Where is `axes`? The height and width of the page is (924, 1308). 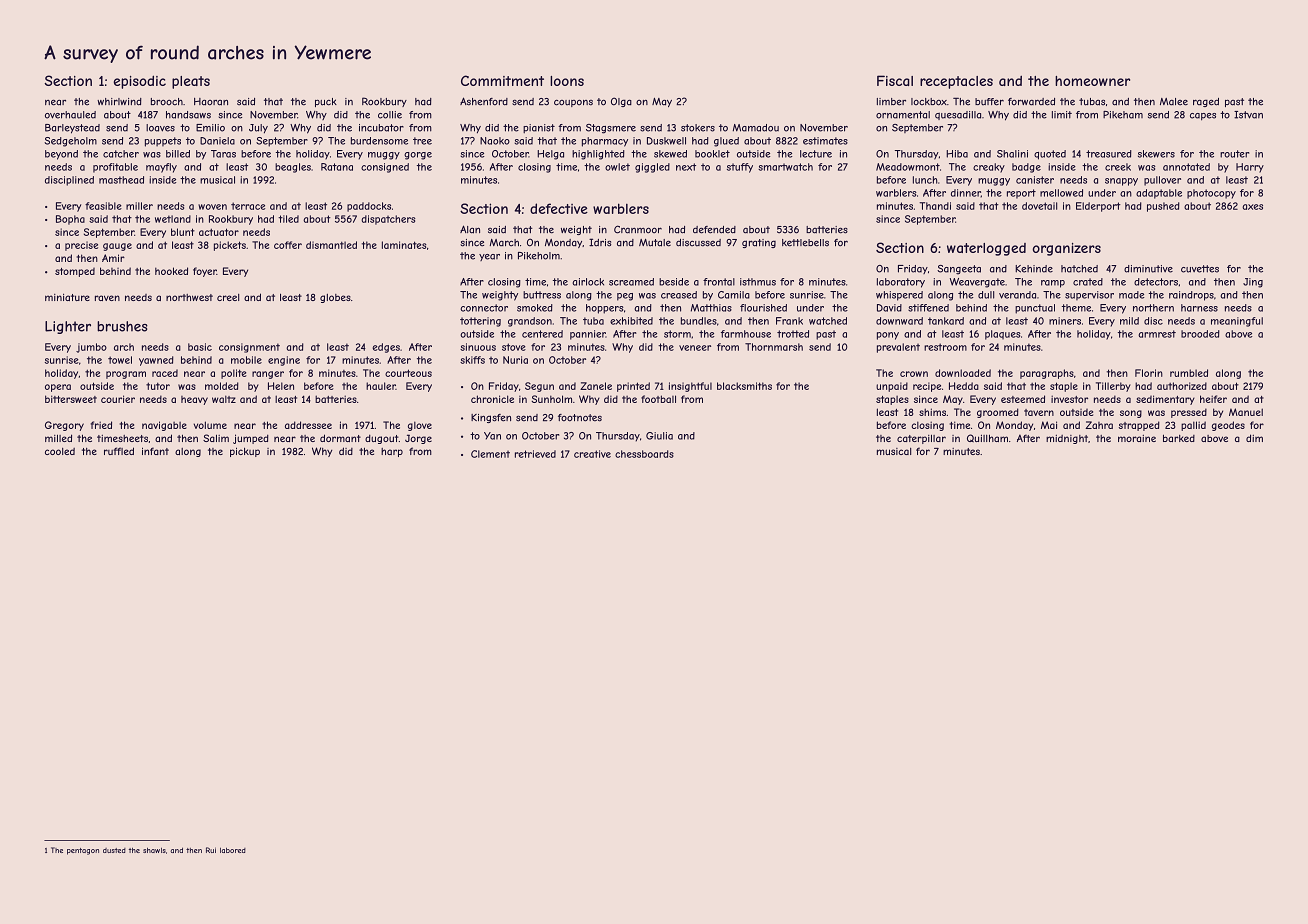
axes is located at coordinates (1252, 207).
